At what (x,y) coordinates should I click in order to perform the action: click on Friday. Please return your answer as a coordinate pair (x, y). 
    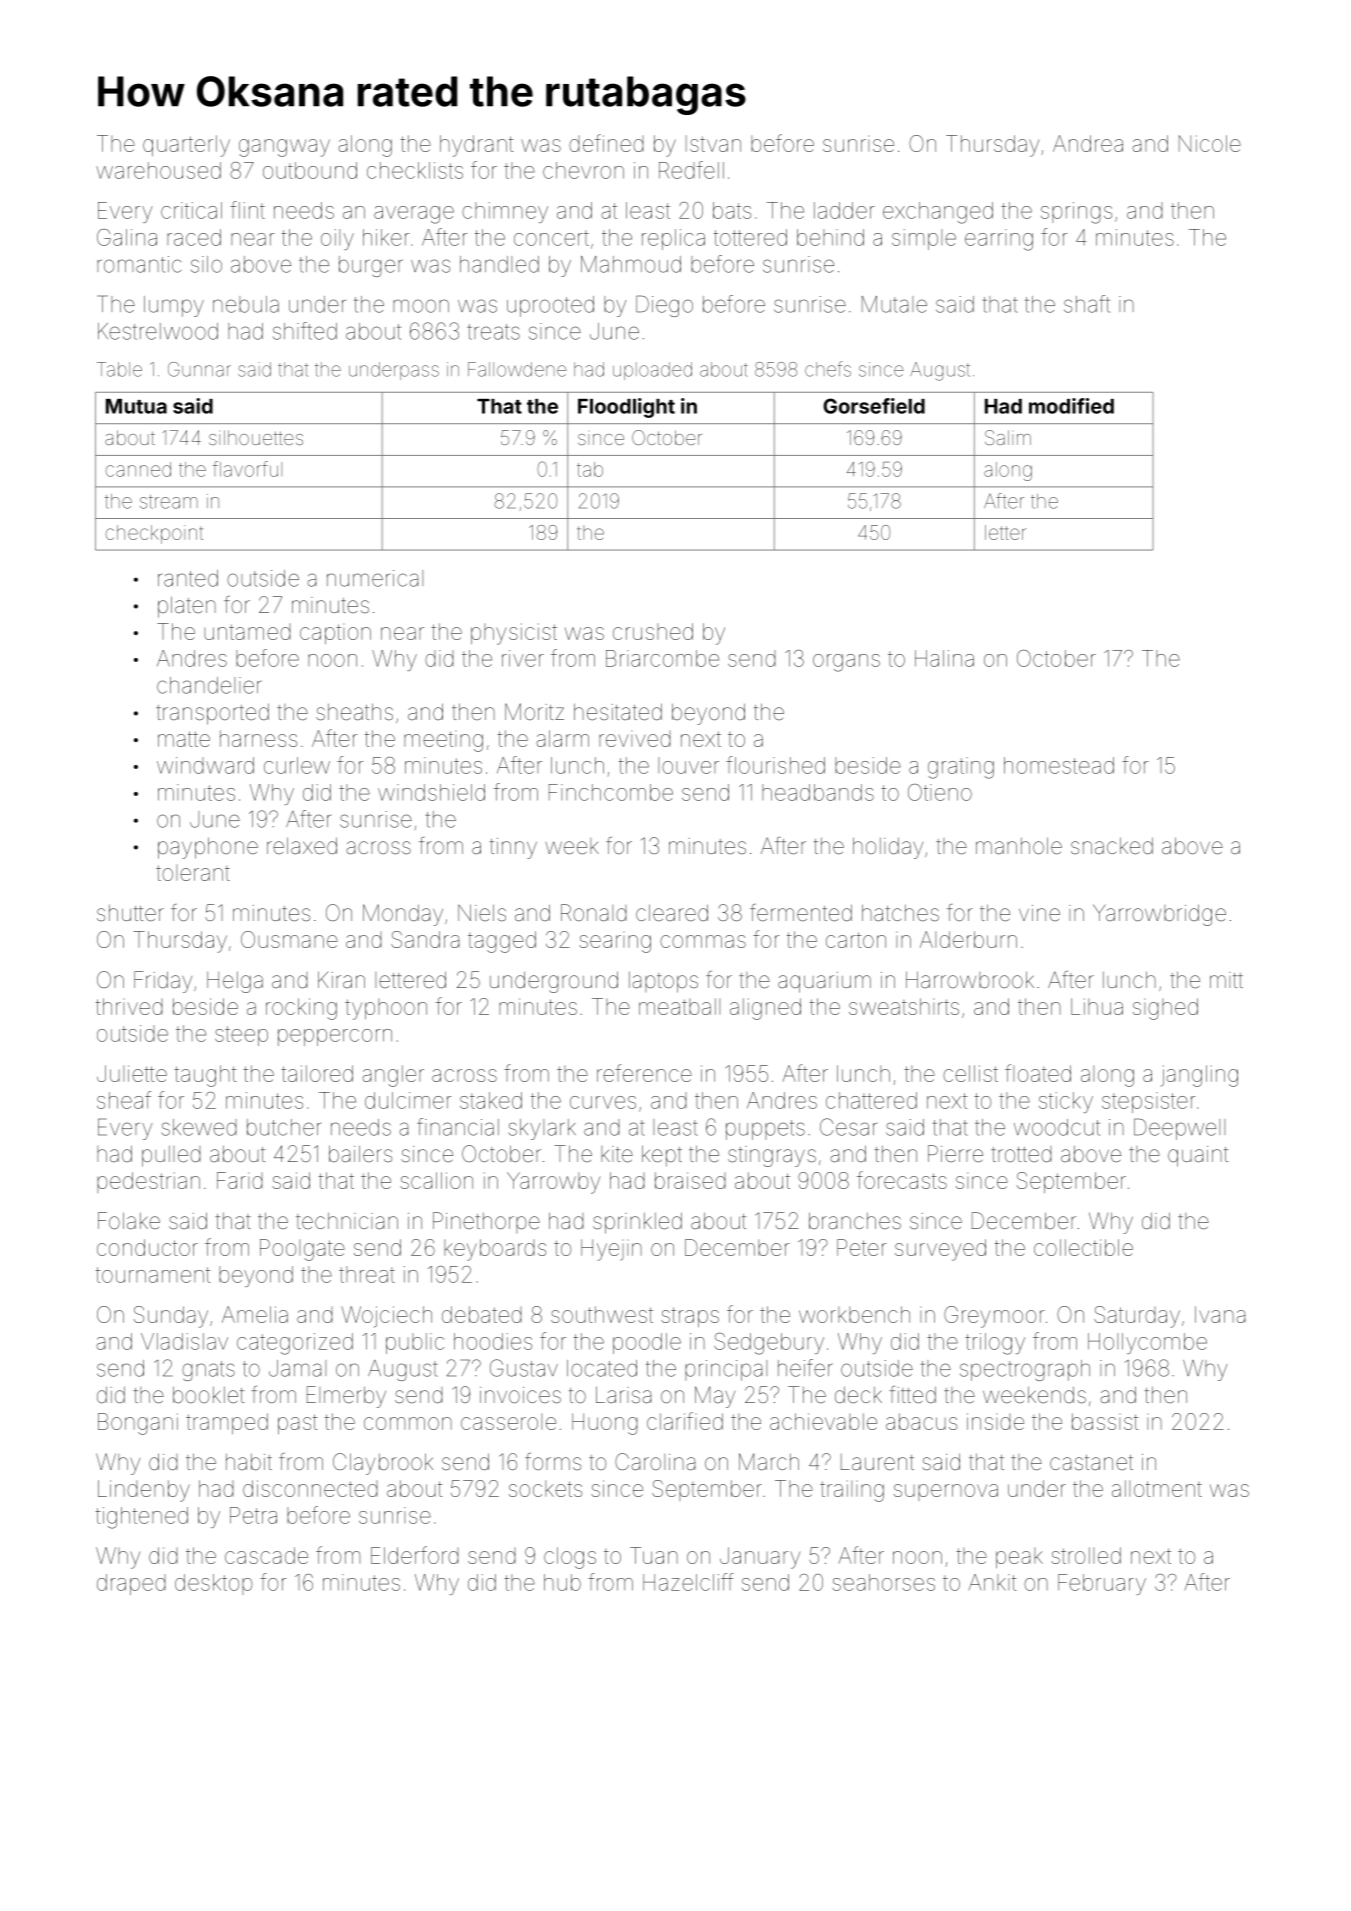
    Looking at the image, I should click on (163, 982).
